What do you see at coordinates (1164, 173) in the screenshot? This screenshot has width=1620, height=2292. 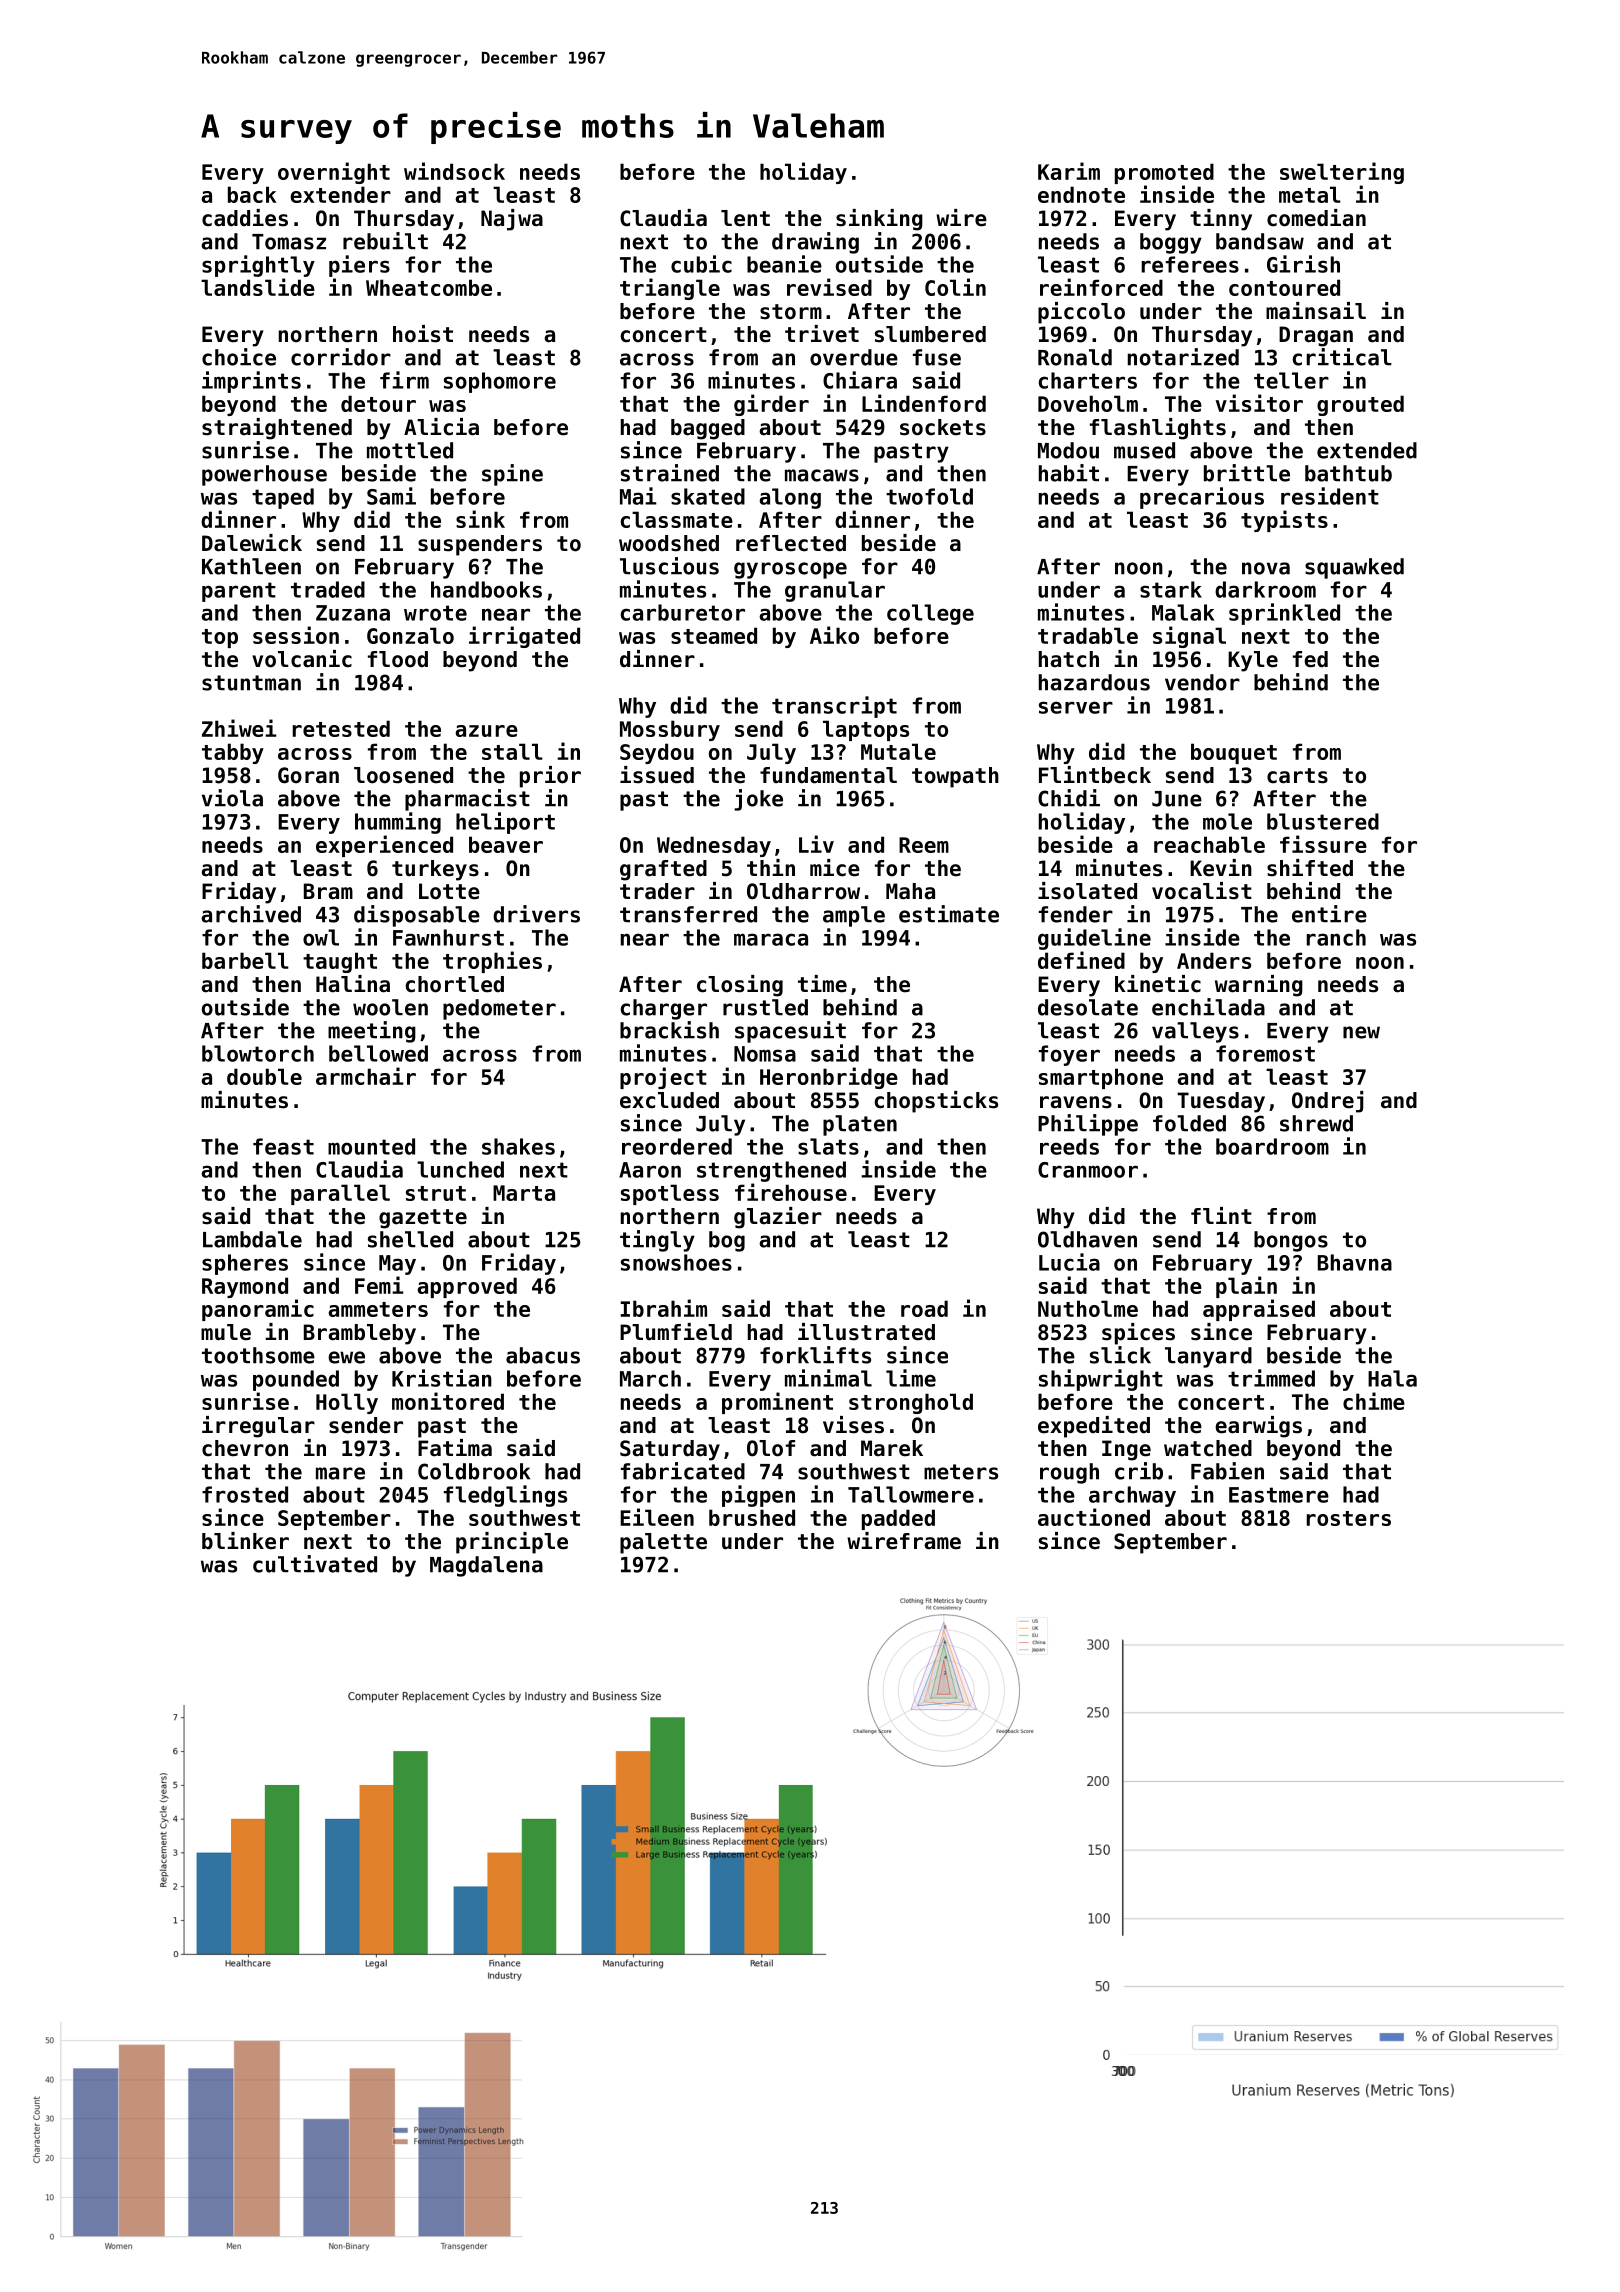 I see `promoted` at bounding box center [1164, 173].
